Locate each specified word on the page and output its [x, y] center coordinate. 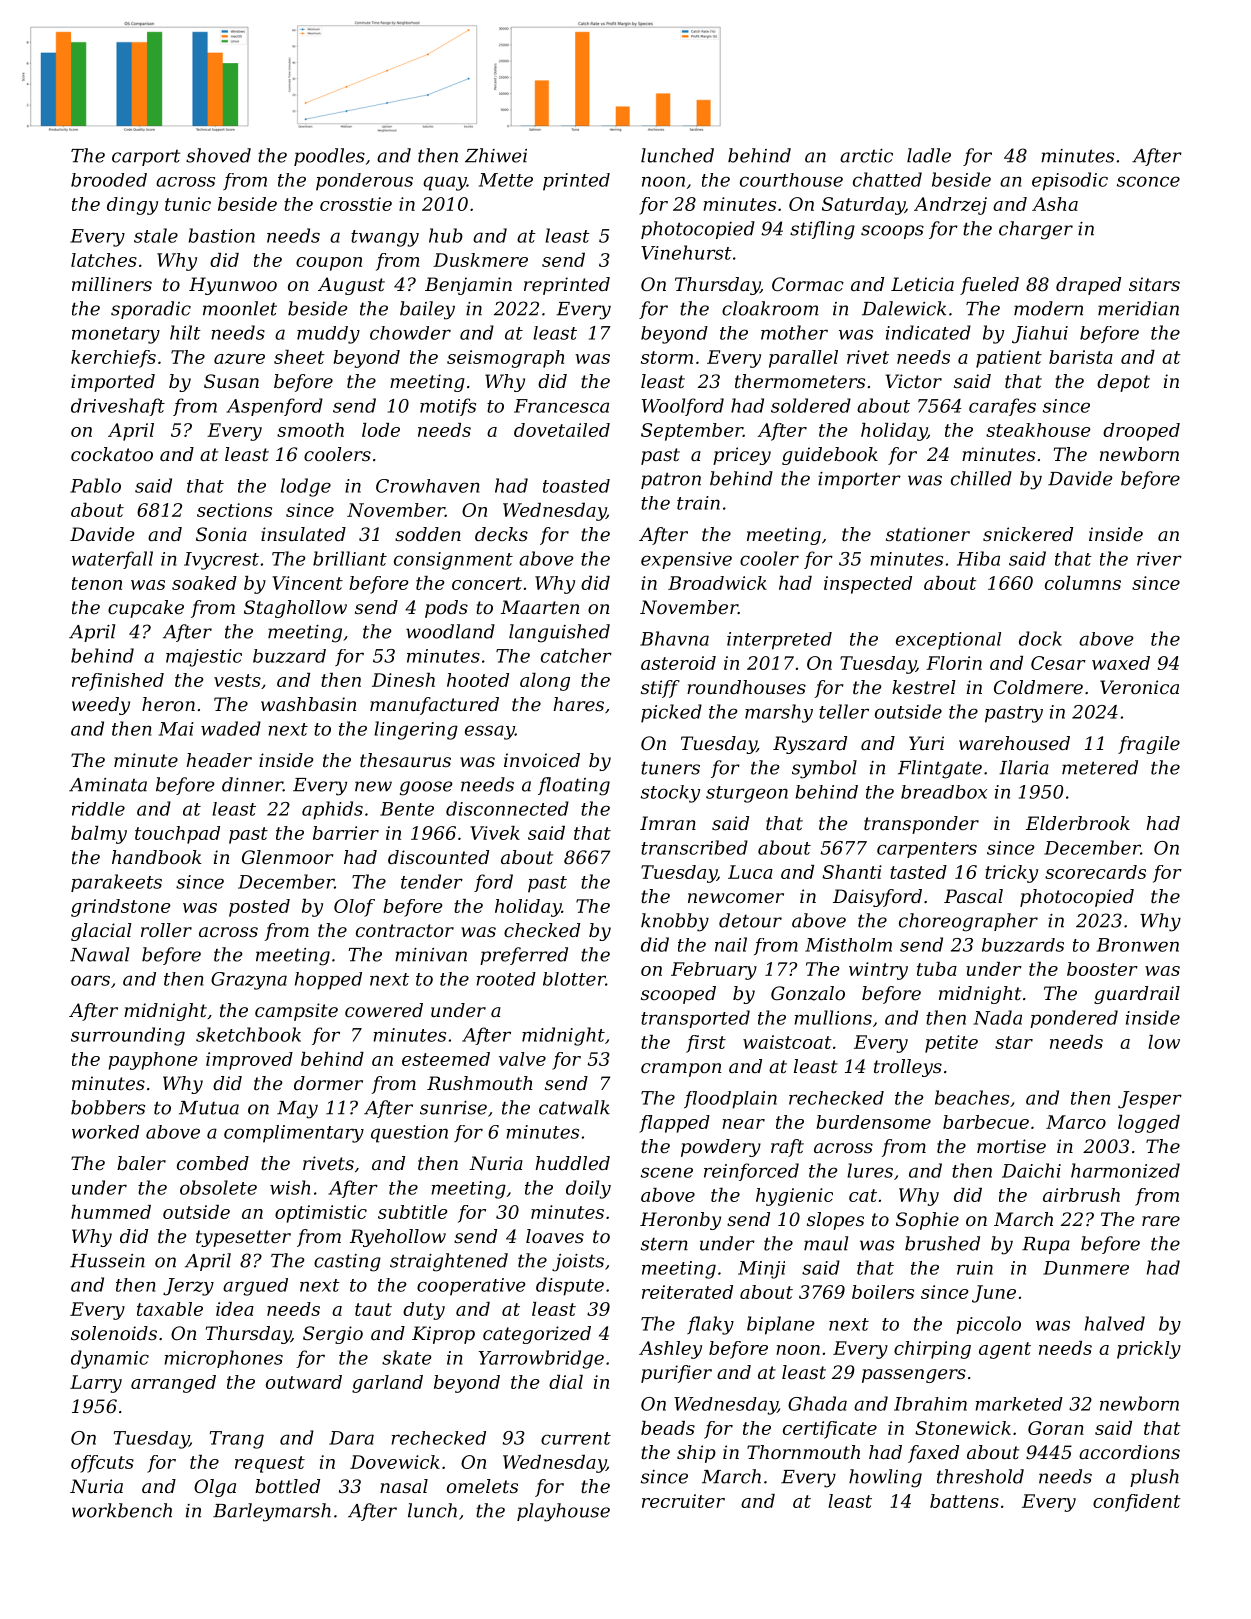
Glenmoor [287, 857]
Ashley [670, 1350]
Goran [1056, 1428]
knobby [675, 922]
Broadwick [717, 583]
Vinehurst [686, 252]
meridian [1138, 308]
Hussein [107, 1261]
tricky [1011, 874]
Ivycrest [221, 561]
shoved [218, 155]
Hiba [978, 558]
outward [304, 1382]
